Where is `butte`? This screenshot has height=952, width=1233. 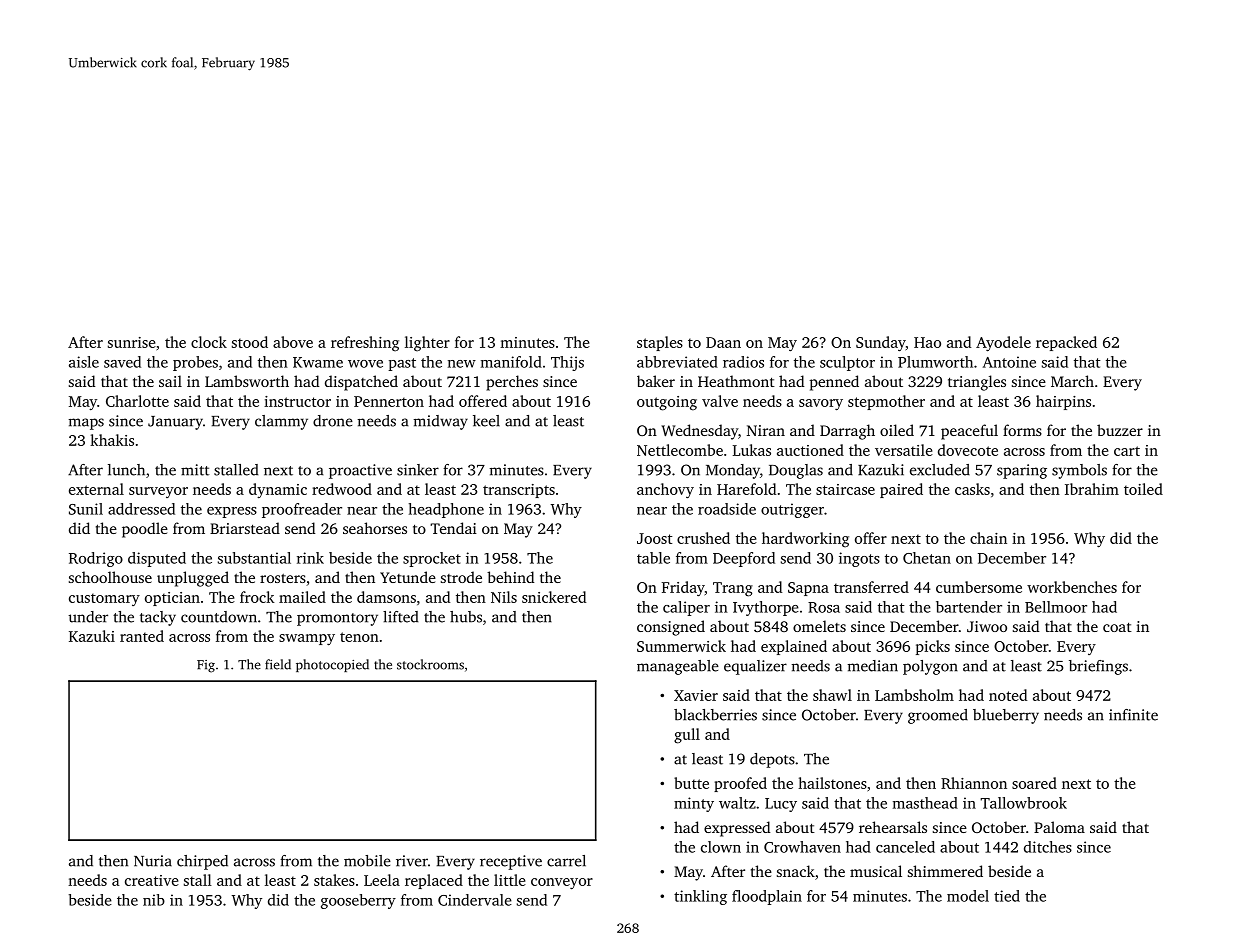
butte is located at coordinates (691, 783).
